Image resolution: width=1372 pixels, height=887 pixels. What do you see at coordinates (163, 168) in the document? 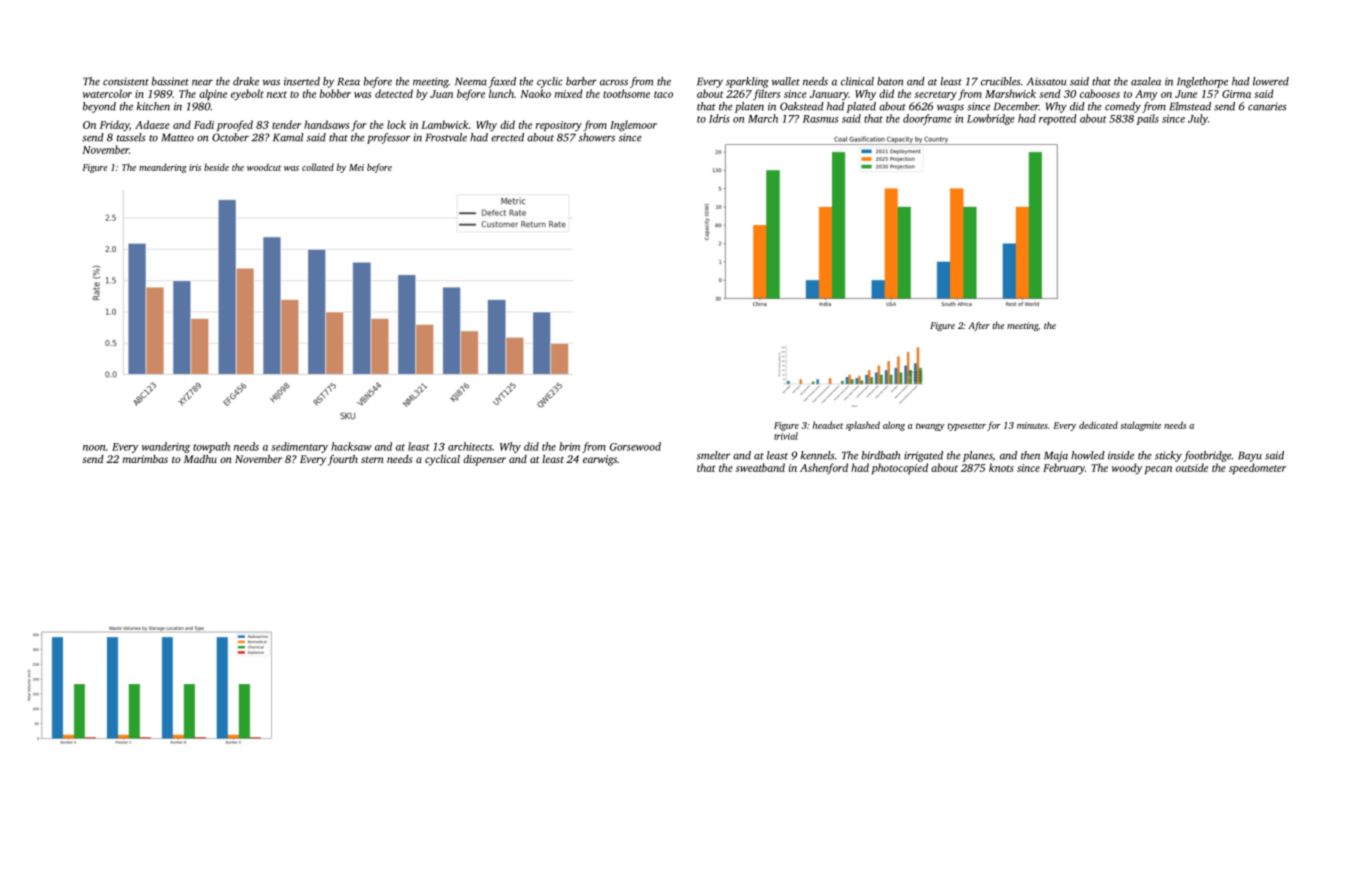
I see `meandering` at bounding box center [163, 168].
